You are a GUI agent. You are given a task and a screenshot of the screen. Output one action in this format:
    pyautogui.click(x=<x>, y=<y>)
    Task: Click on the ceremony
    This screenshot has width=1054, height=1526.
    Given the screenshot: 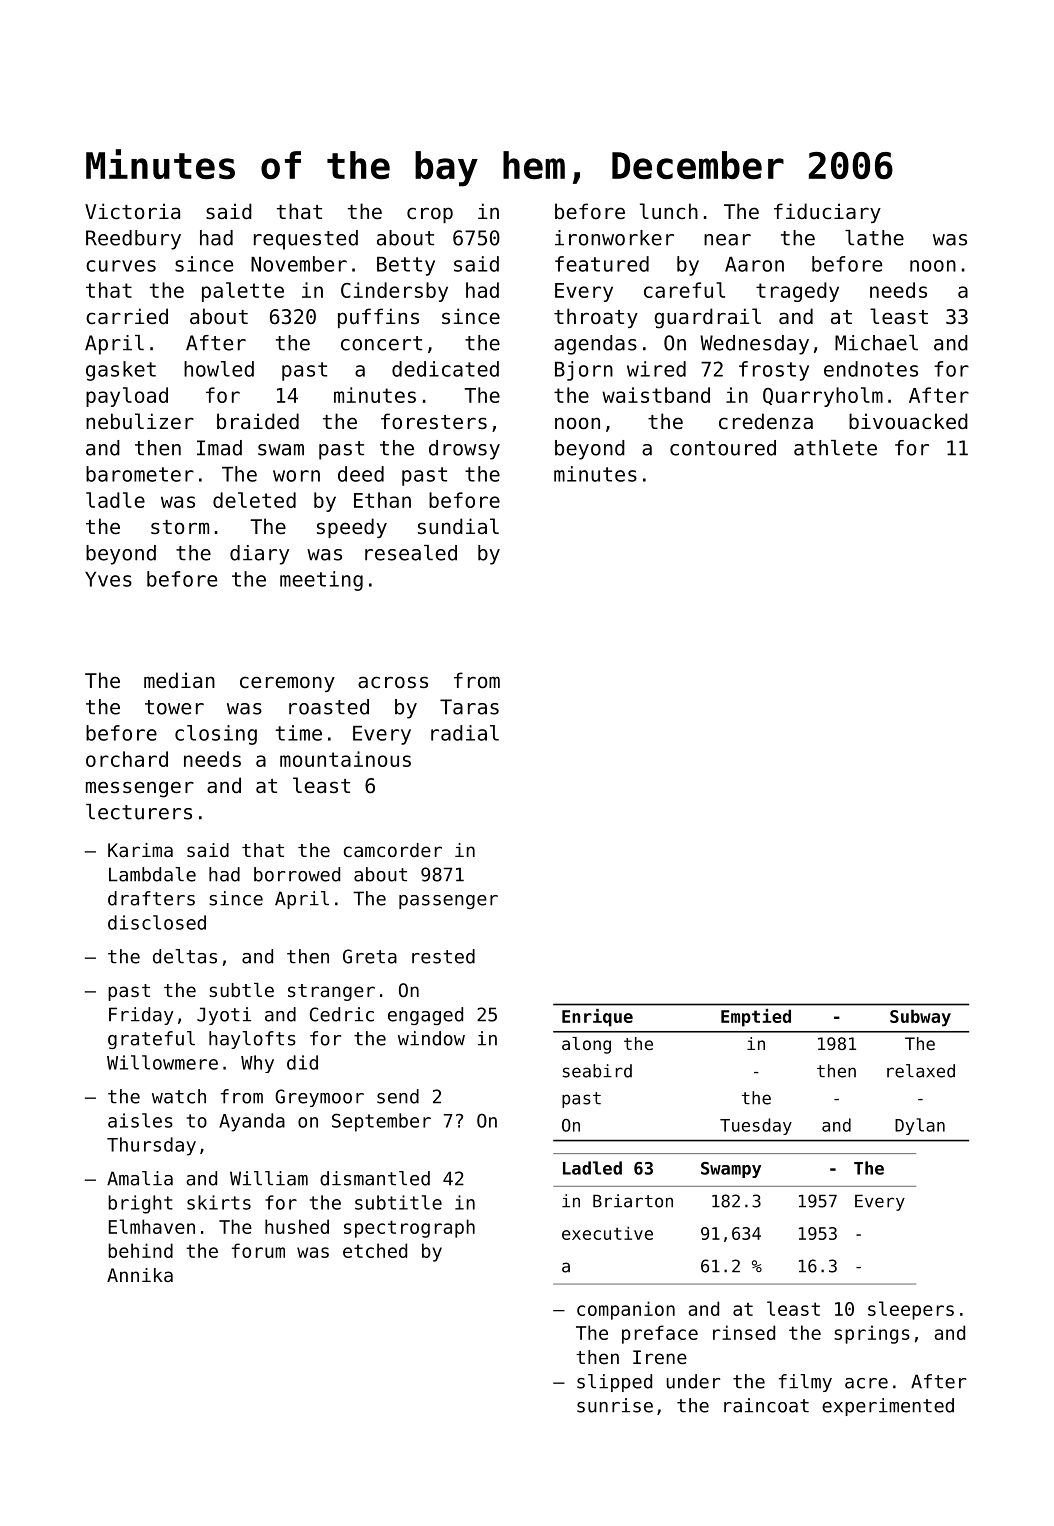 What is the action you would take?
    pyautogui.click(x=287, y=684)
